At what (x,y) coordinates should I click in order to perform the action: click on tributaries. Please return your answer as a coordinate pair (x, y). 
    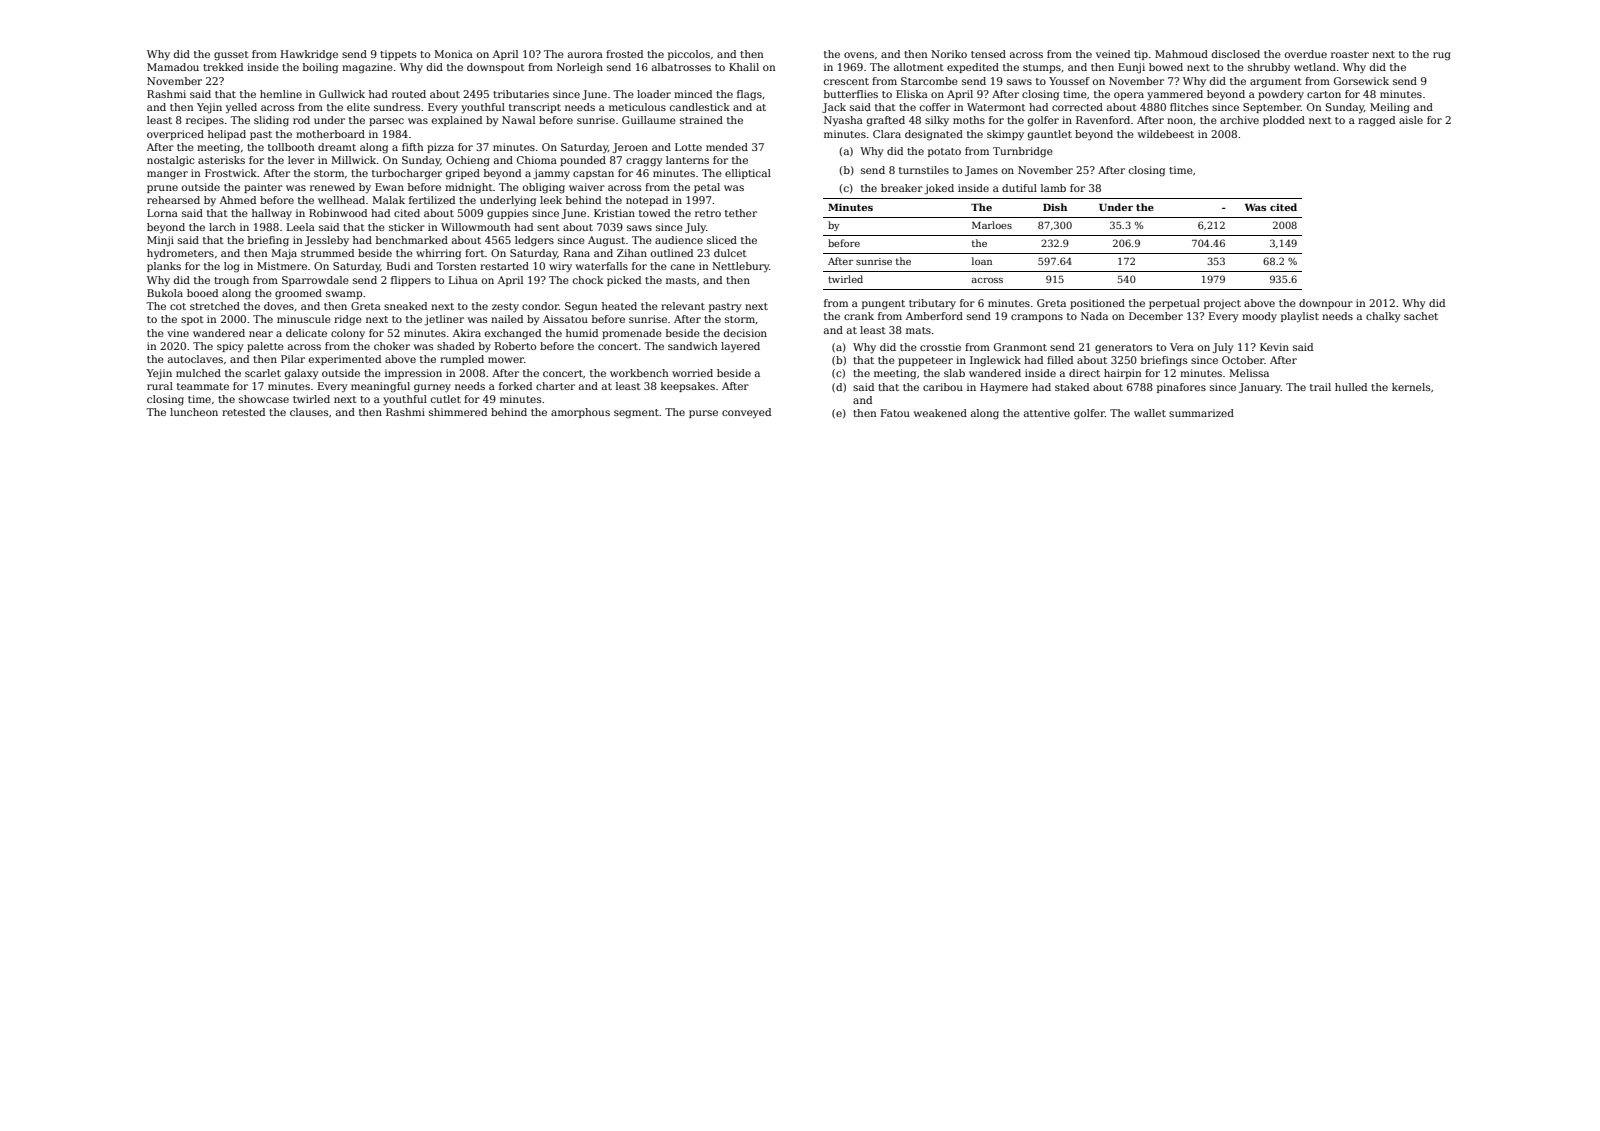
    Looking at the image, I should click on (521, 94).
